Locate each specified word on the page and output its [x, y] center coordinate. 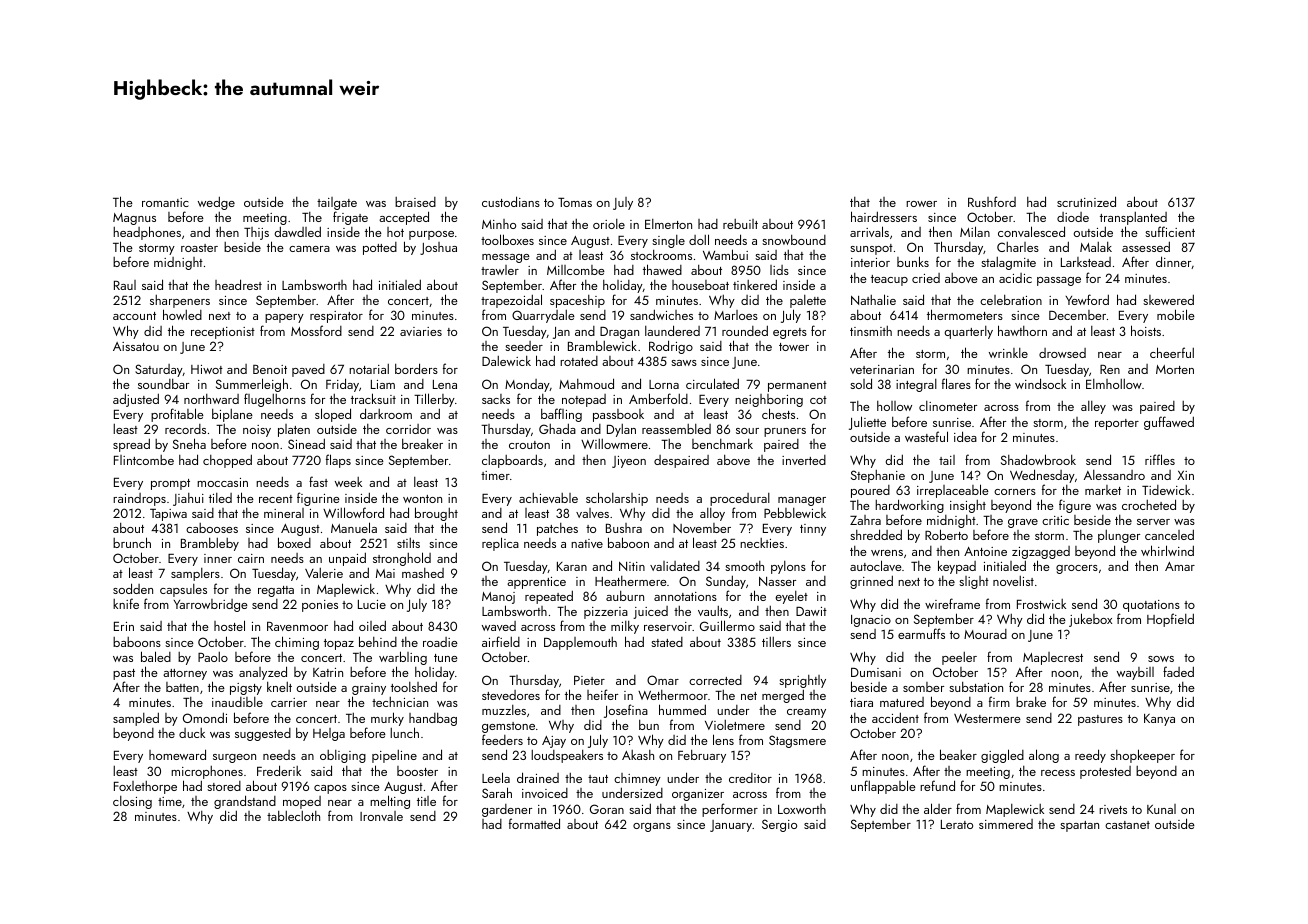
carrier [289, 702]
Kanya [1159, 720]
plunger [1119, 536]
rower [921, 204]
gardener [507, 810]
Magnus [134, 219]
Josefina [626, 711]
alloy [712, 514]
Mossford [316, 330]
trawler [500, 270]
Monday [527, 385]
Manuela [354, 527]
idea [965, 436]
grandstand [245, 802]
